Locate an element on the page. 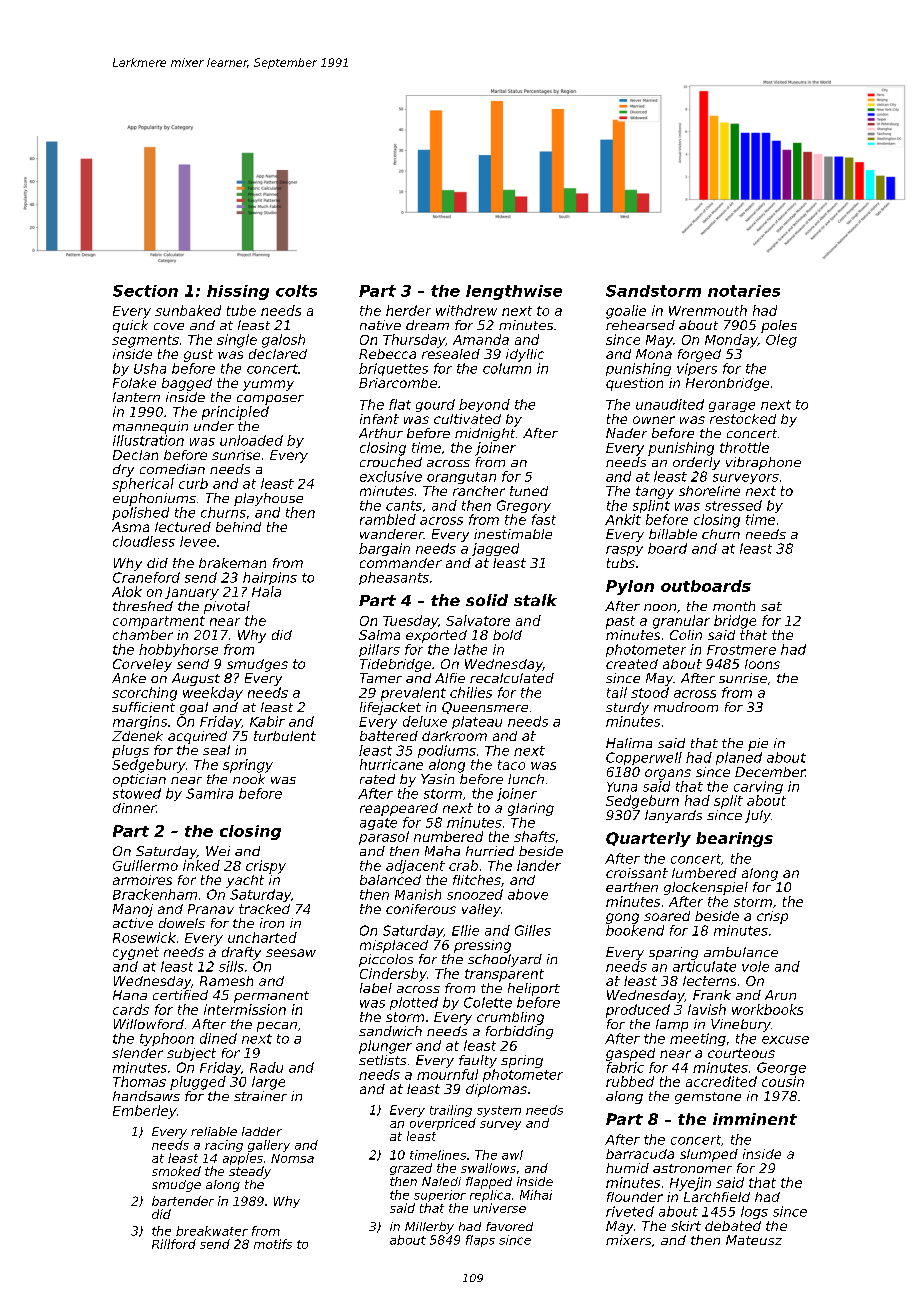 This document has height=1308, width=924. principled is located at coordinates (235, 413).
